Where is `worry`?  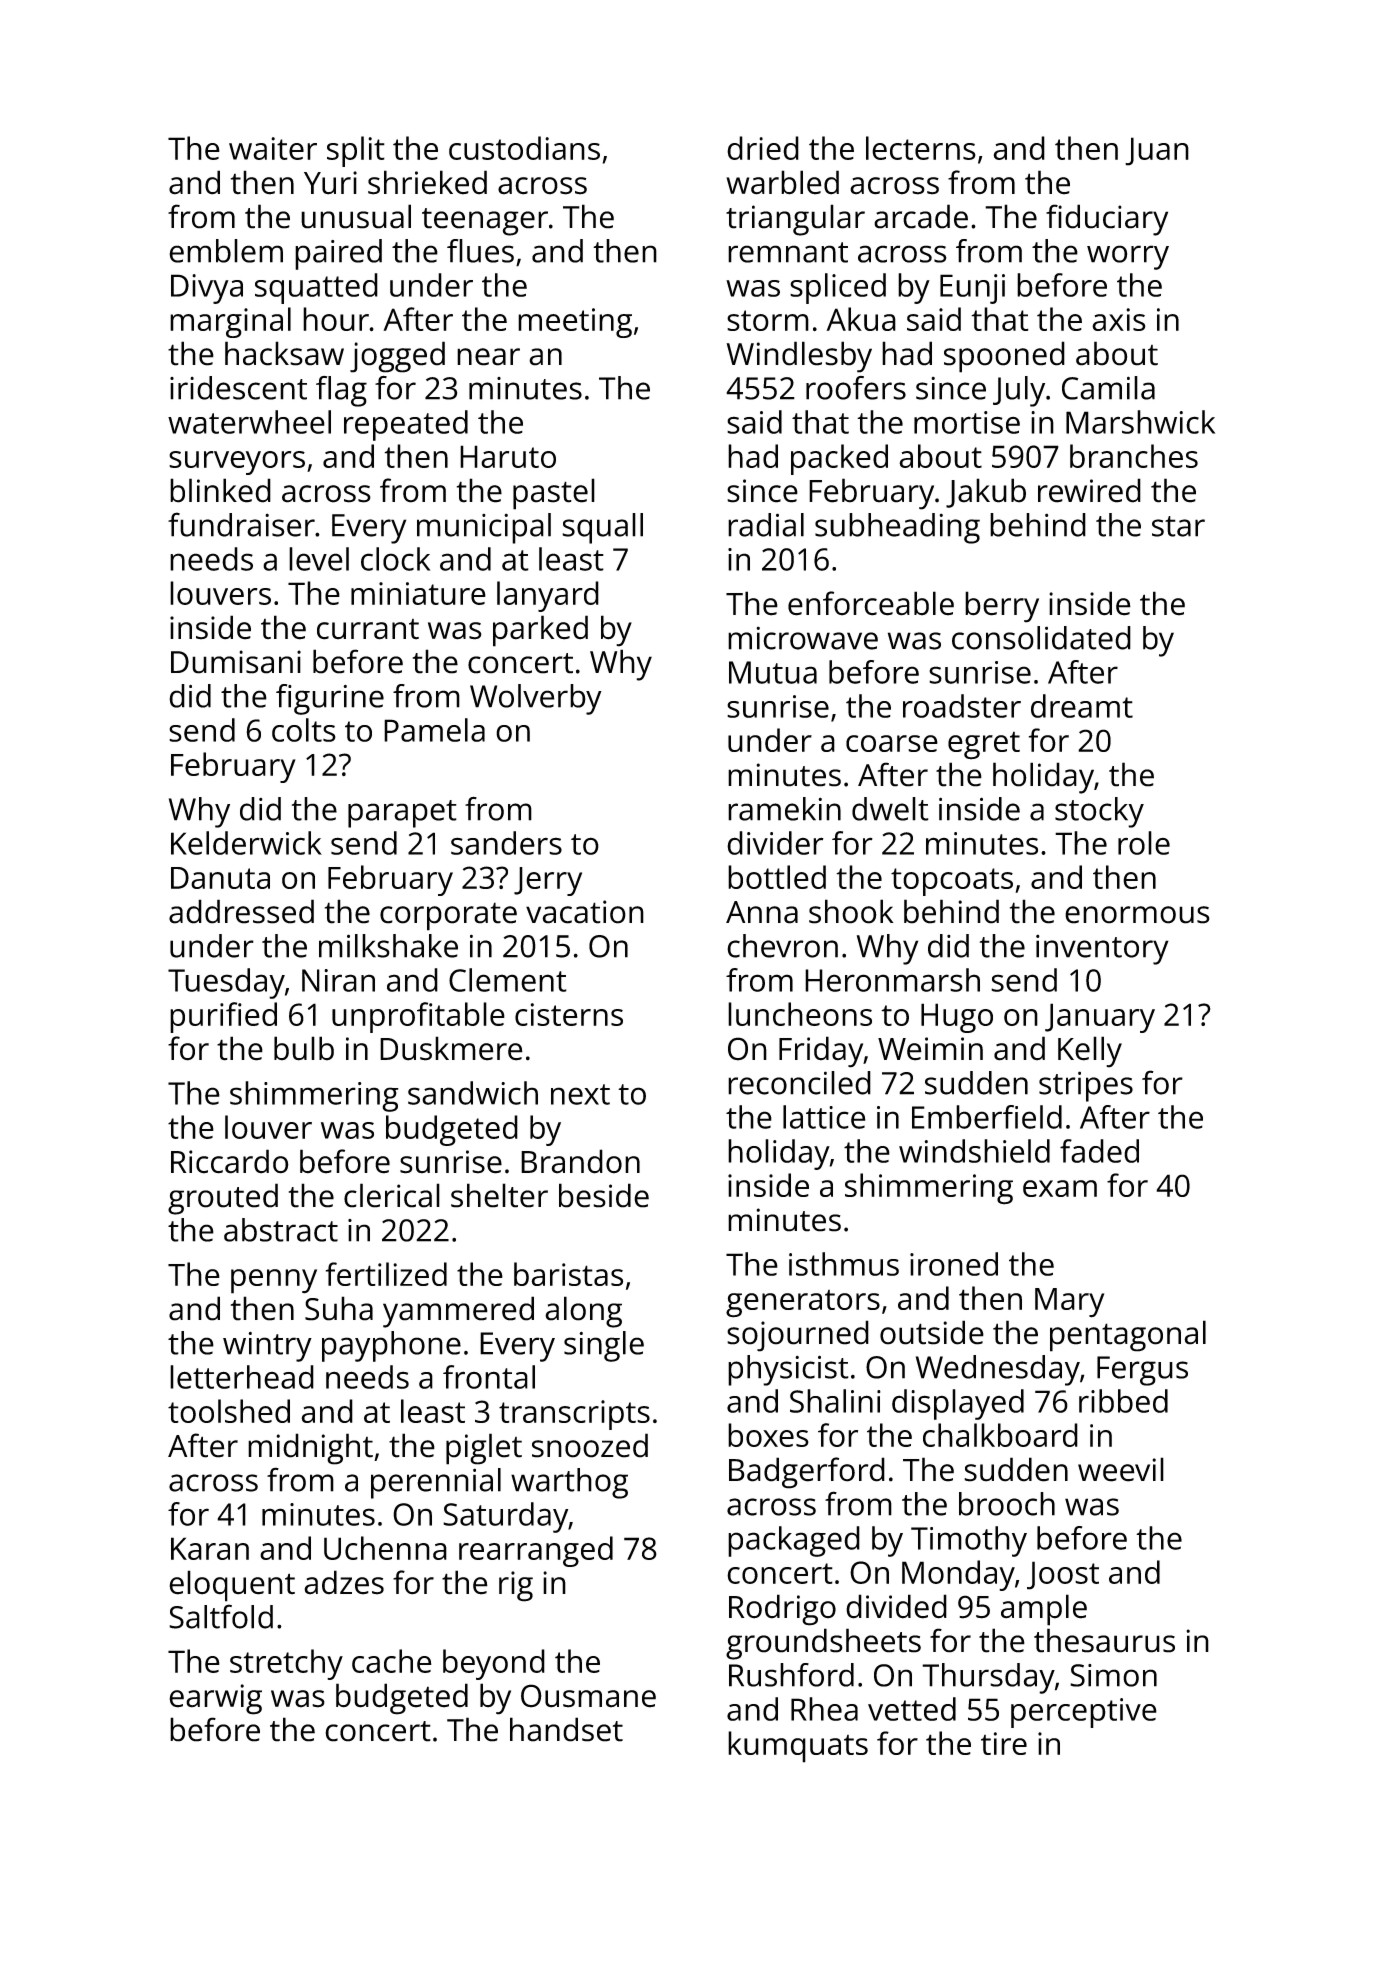
worry is located at coordinates (1128, 257).
